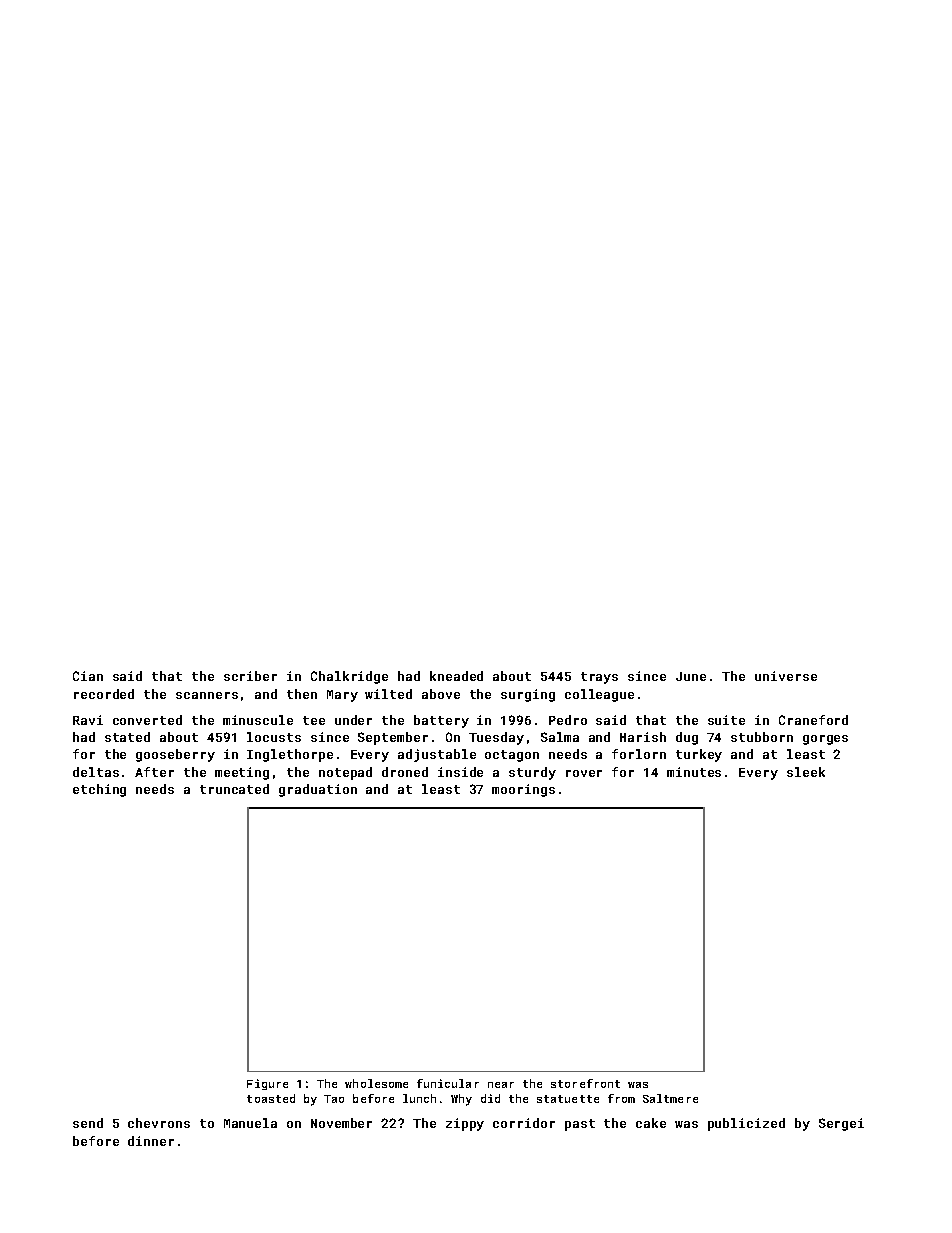  What do you see at coordinates (465, 1124) in the screenshot?
I see `zippy` at bounding box center [465, 1124].
